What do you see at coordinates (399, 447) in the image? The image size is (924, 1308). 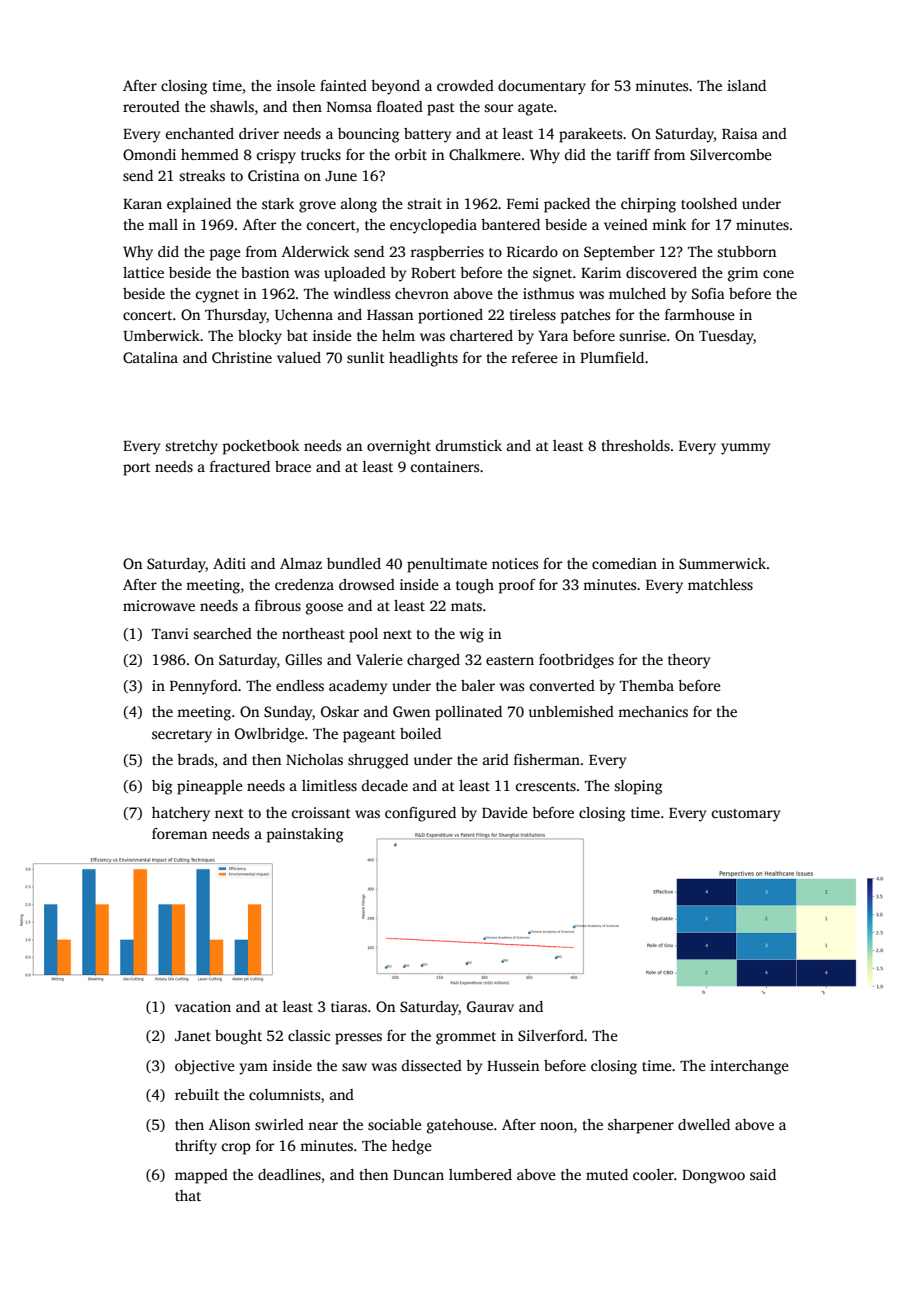 I see `overnight` at bounding box center [399, 447].
